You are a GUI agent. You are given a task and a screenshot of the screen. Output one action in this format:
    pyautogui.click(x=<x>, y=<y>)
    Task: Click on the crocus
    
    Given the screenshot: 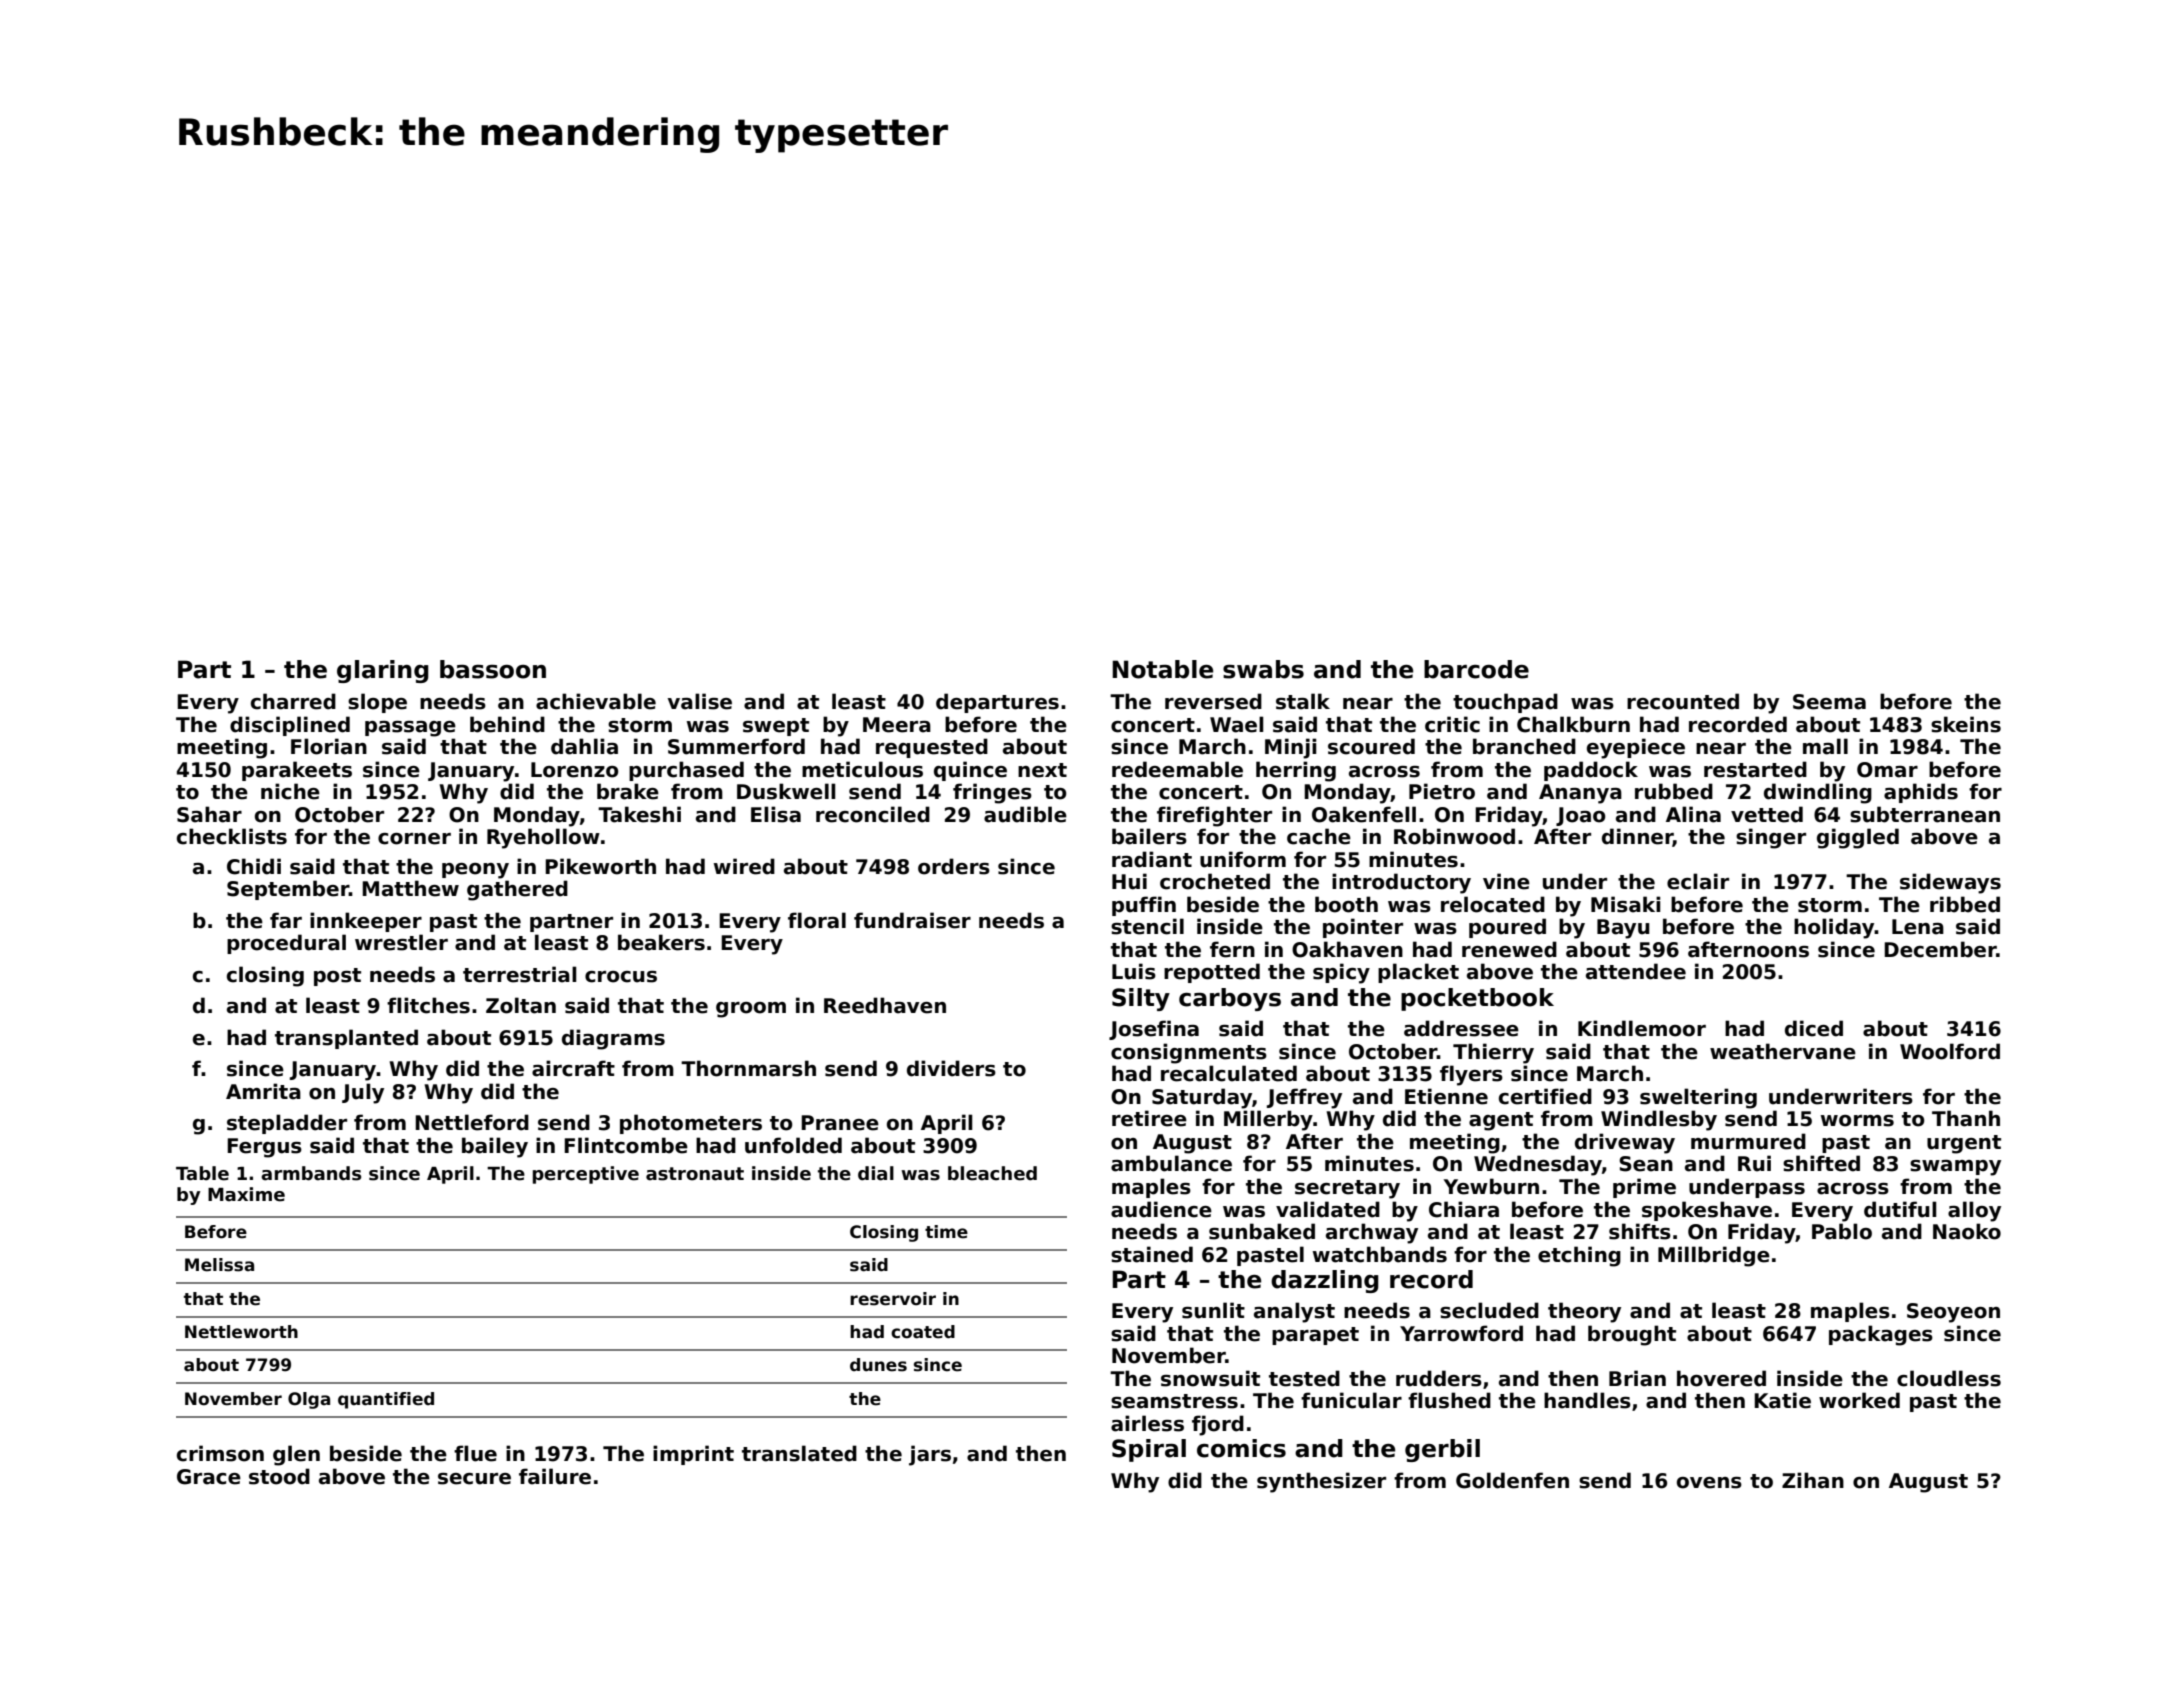 What is the action you would take?
    pyautogui.click(x=621, y=977)
